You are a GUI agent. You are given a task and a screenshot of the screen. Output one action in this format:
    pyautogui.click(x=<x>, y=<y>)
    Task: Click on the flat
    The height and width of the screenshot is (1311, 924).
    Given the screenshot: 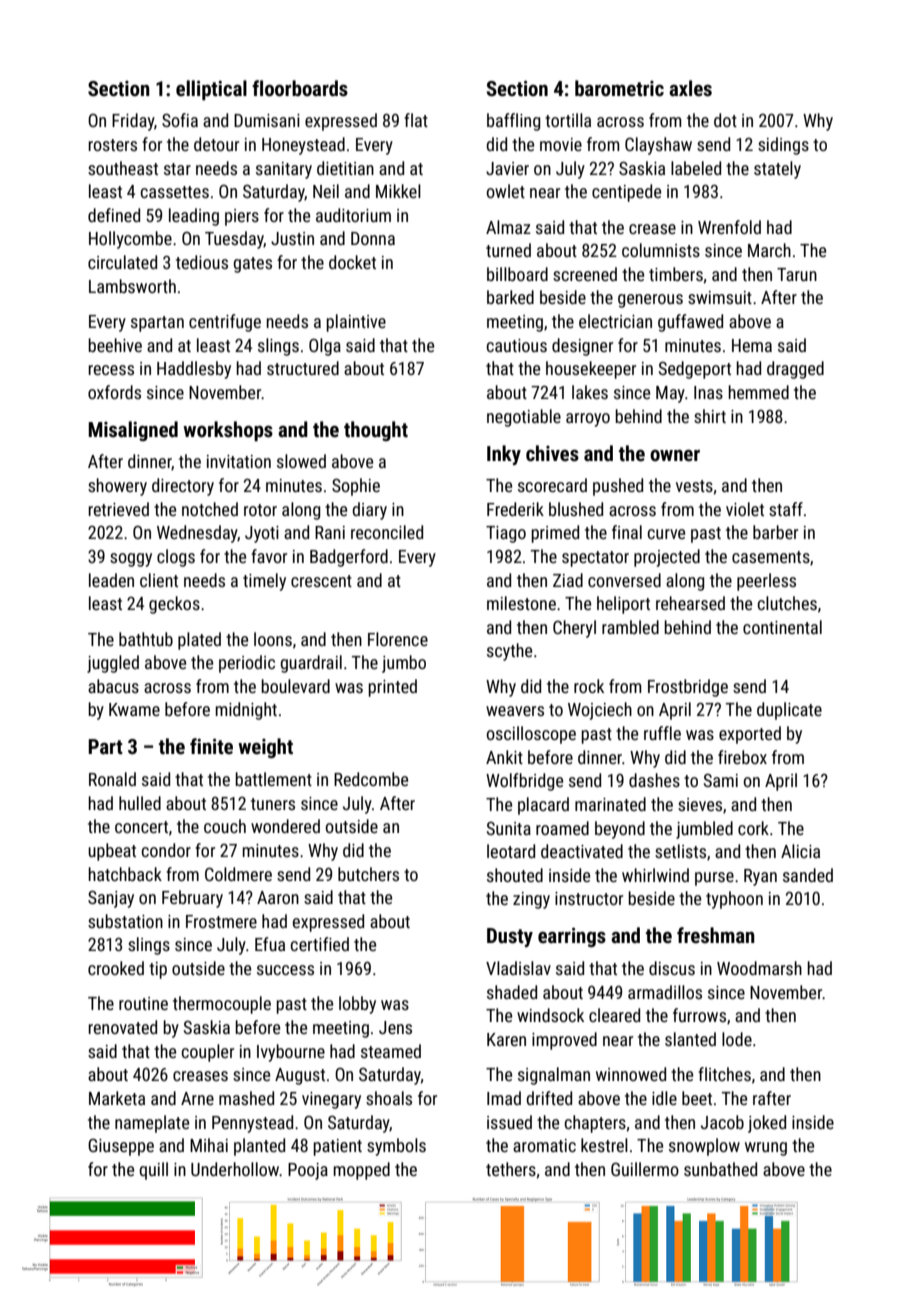 What is the action you would take?
    pyautogui.click(x=416, y=120)
